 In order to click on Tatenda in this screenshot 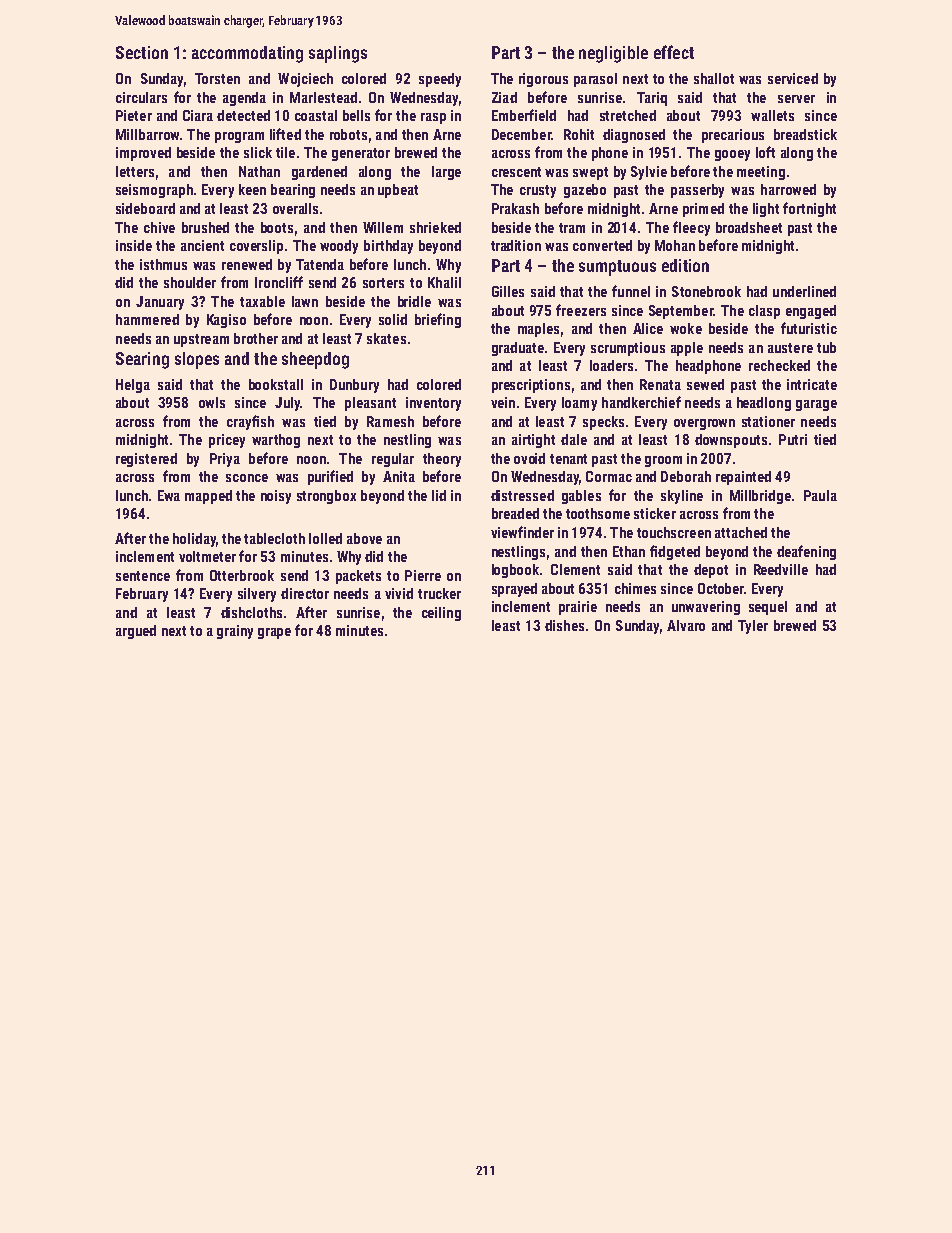, I will do `click(320, 264)`.
